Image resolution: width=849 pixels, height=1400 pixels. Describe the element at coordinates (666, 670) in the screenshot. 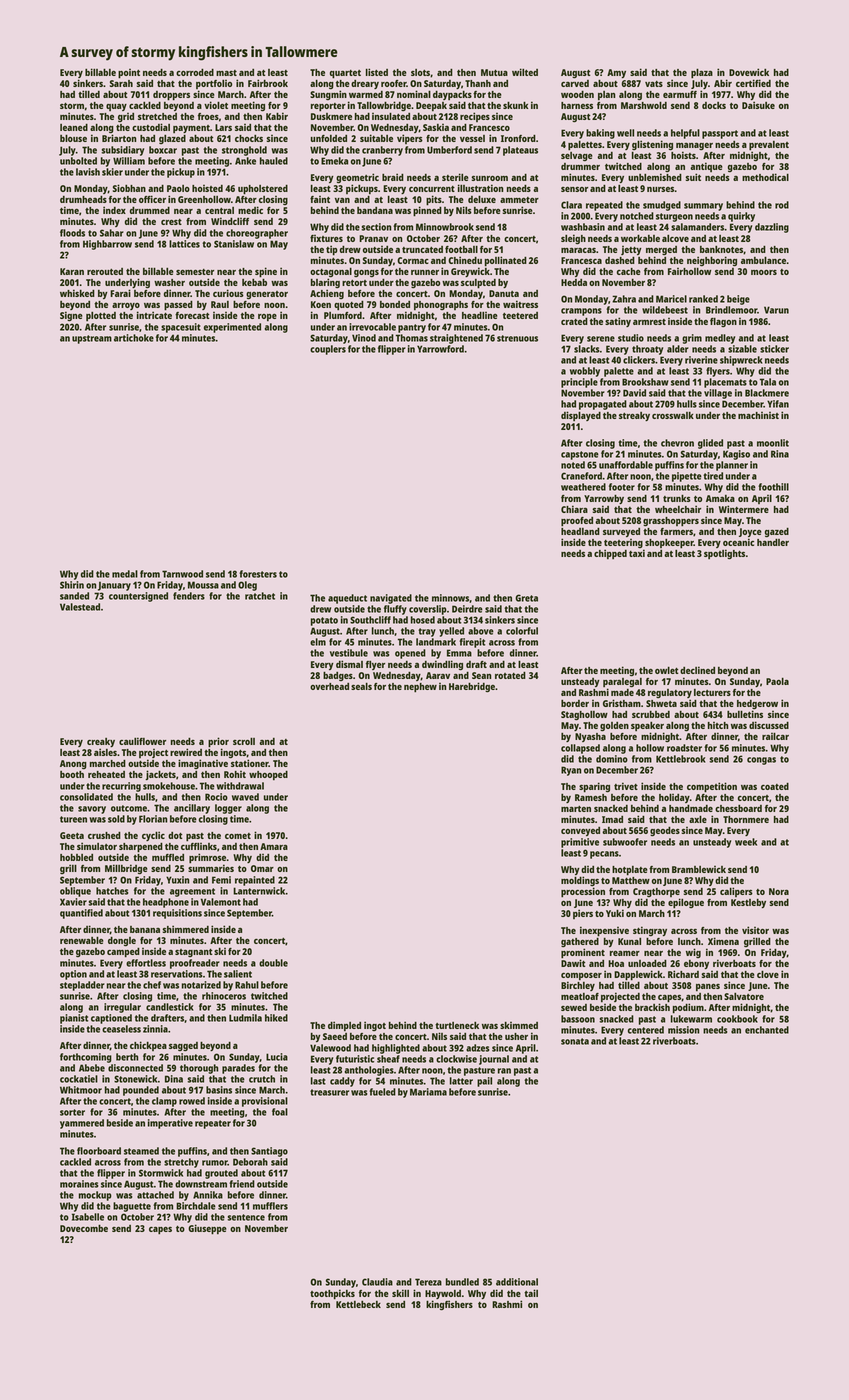

I see `owlet` at that location.
